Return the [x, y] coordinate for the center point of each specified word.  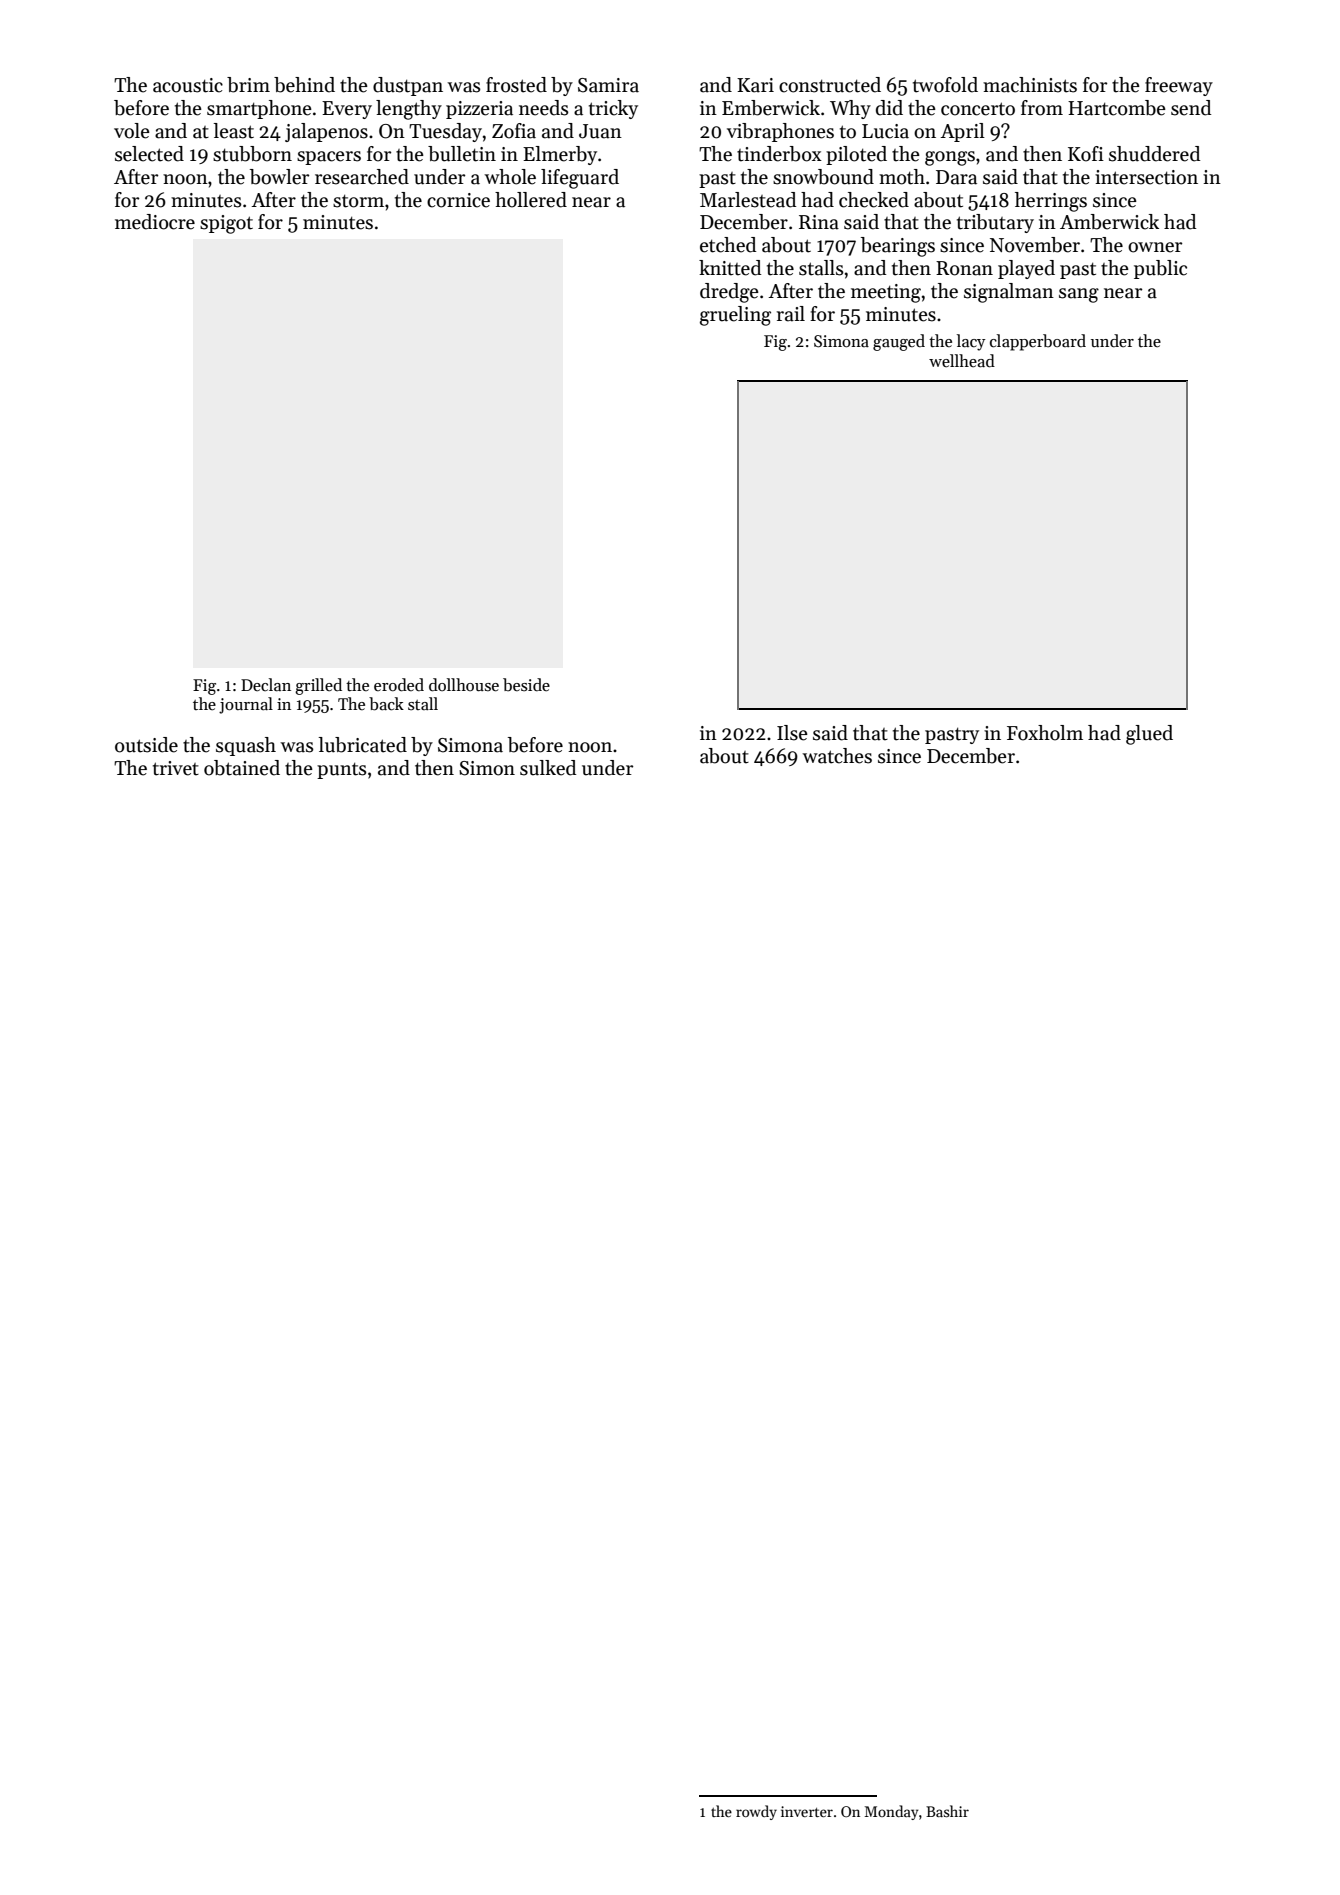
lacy [971, 342]
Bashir [947, 1811]
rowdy [756, 1812]
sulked [548, 768]
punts [341, 770]
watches [837, 756]
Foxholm [1045, 733]
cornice [458, 200]
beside [526, 685]
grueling [735, 316]
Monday [891, 1812]
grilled [318, 686]
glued [1149, 735]
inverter [807, 1811]
